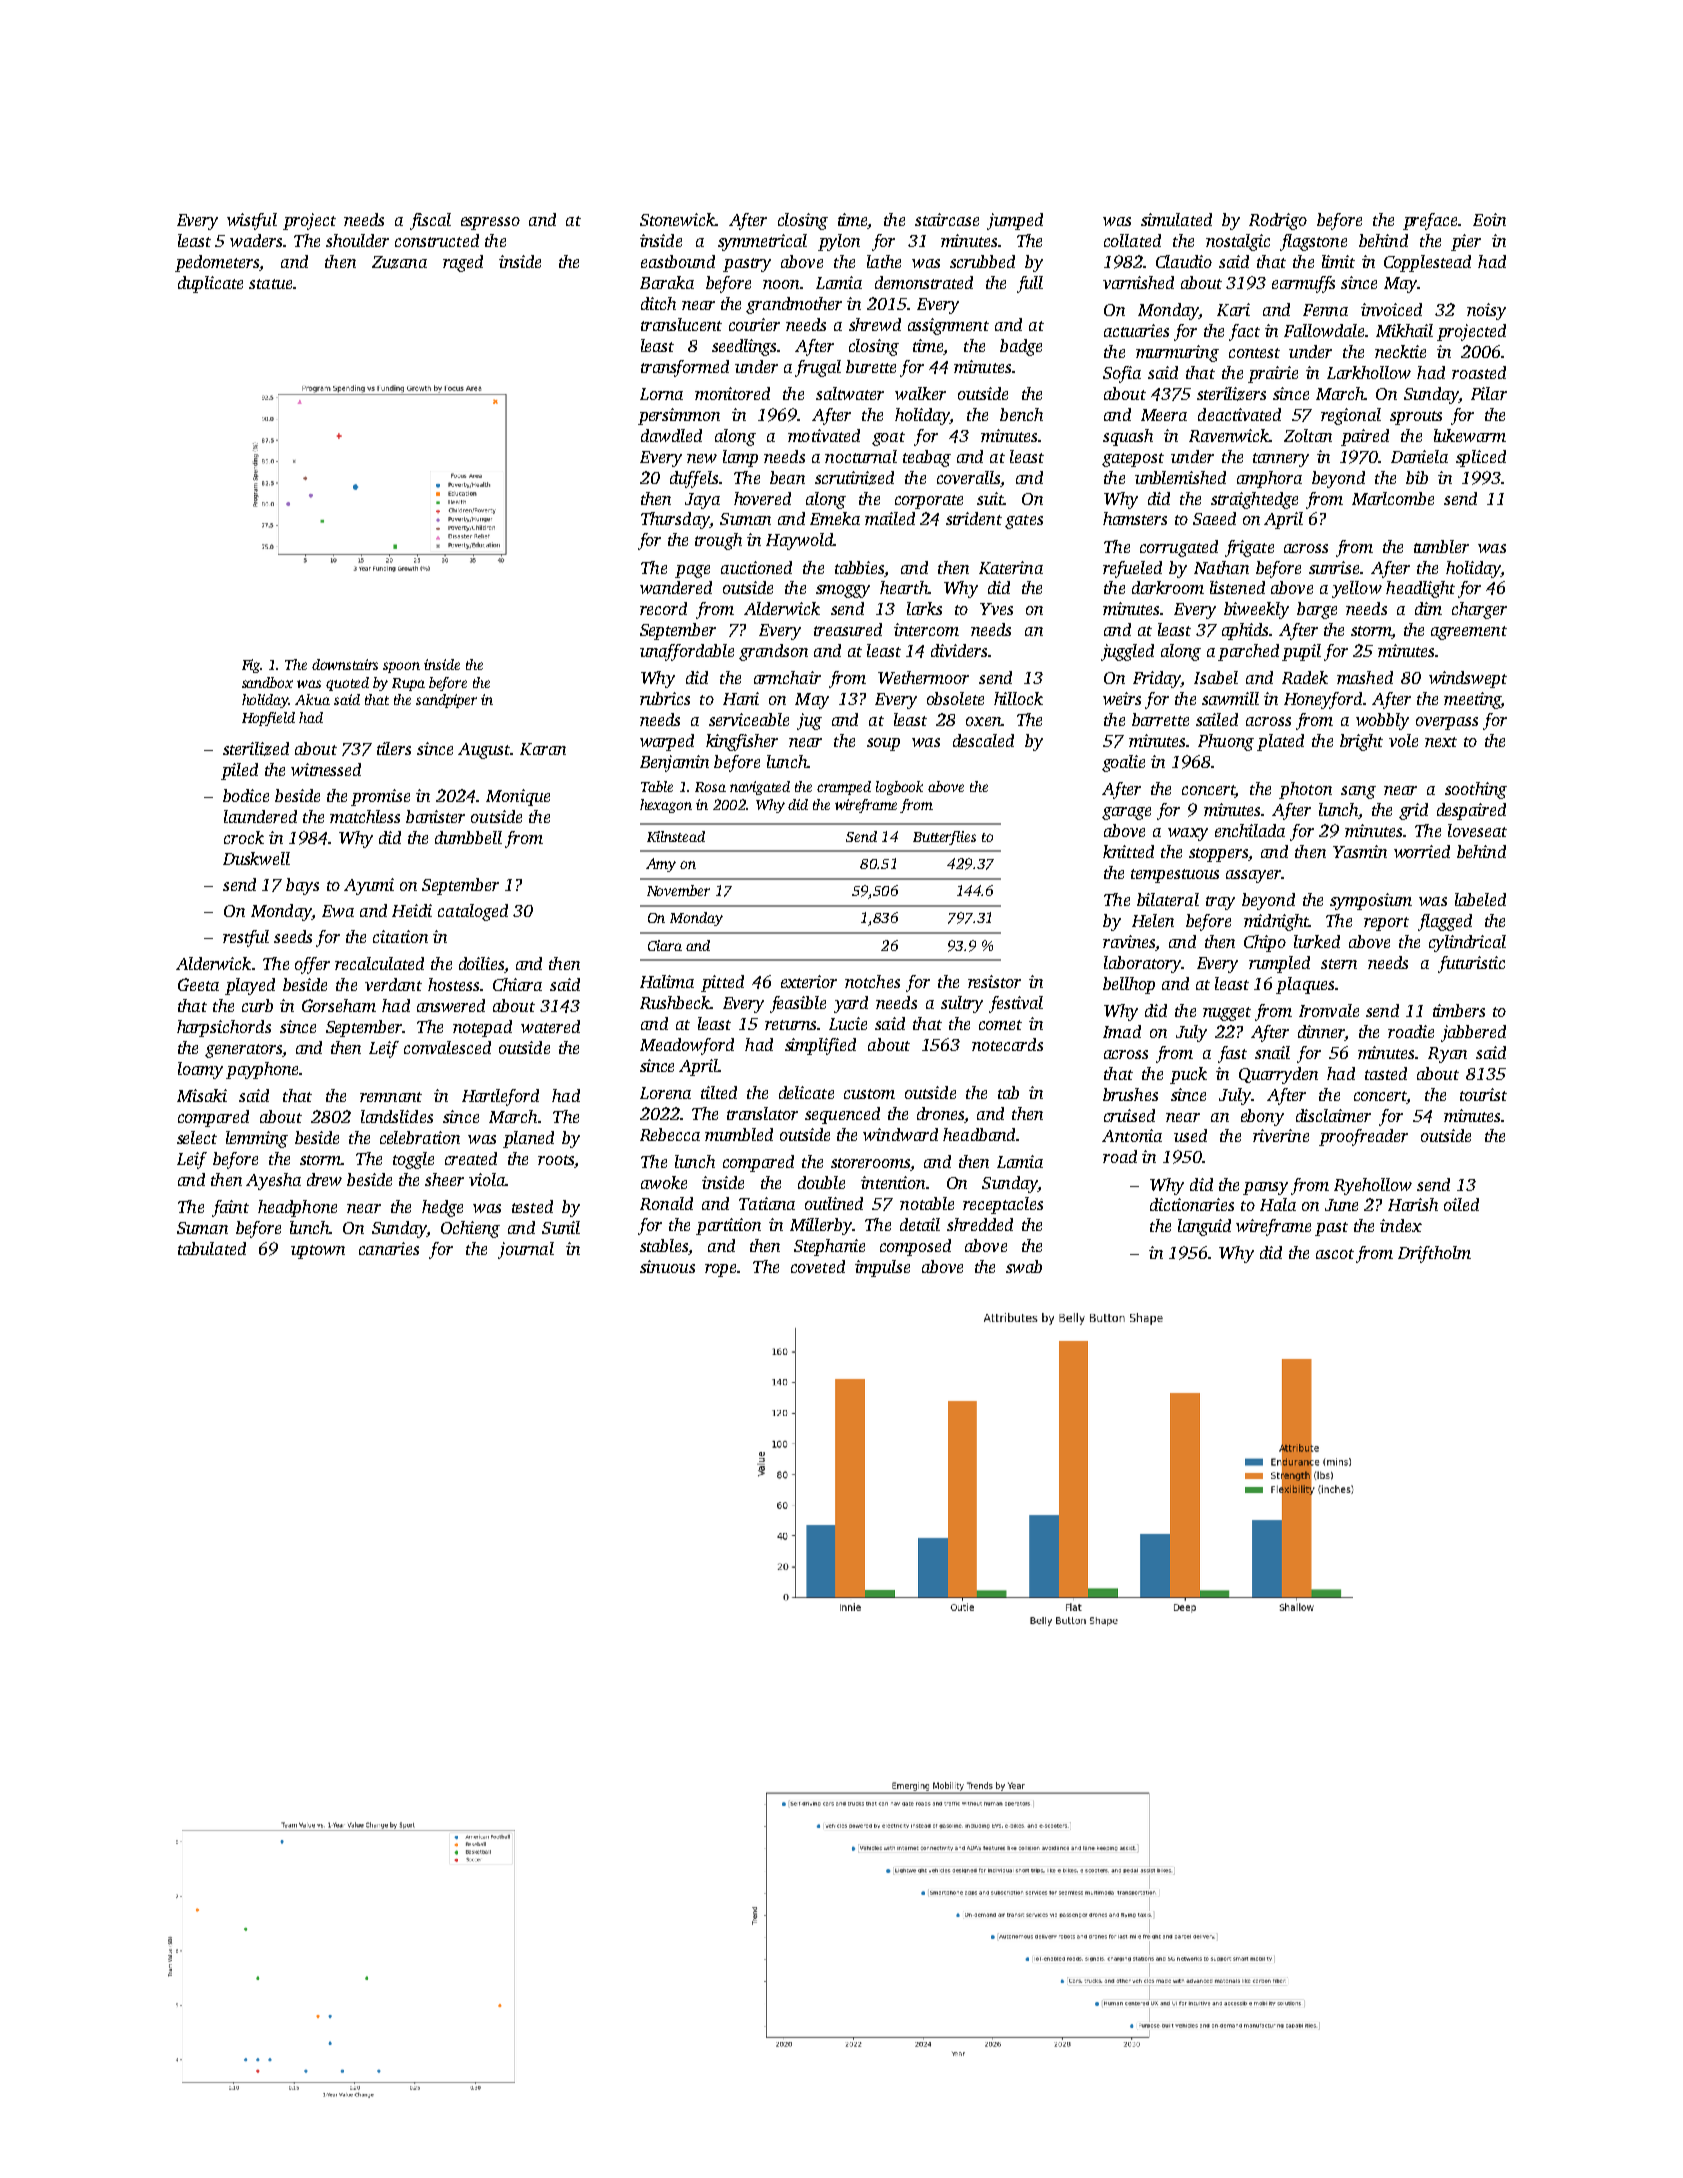 This screenshot has width=1683, height=2178. I want to click on Marlcombe, so click(1393, 498).
